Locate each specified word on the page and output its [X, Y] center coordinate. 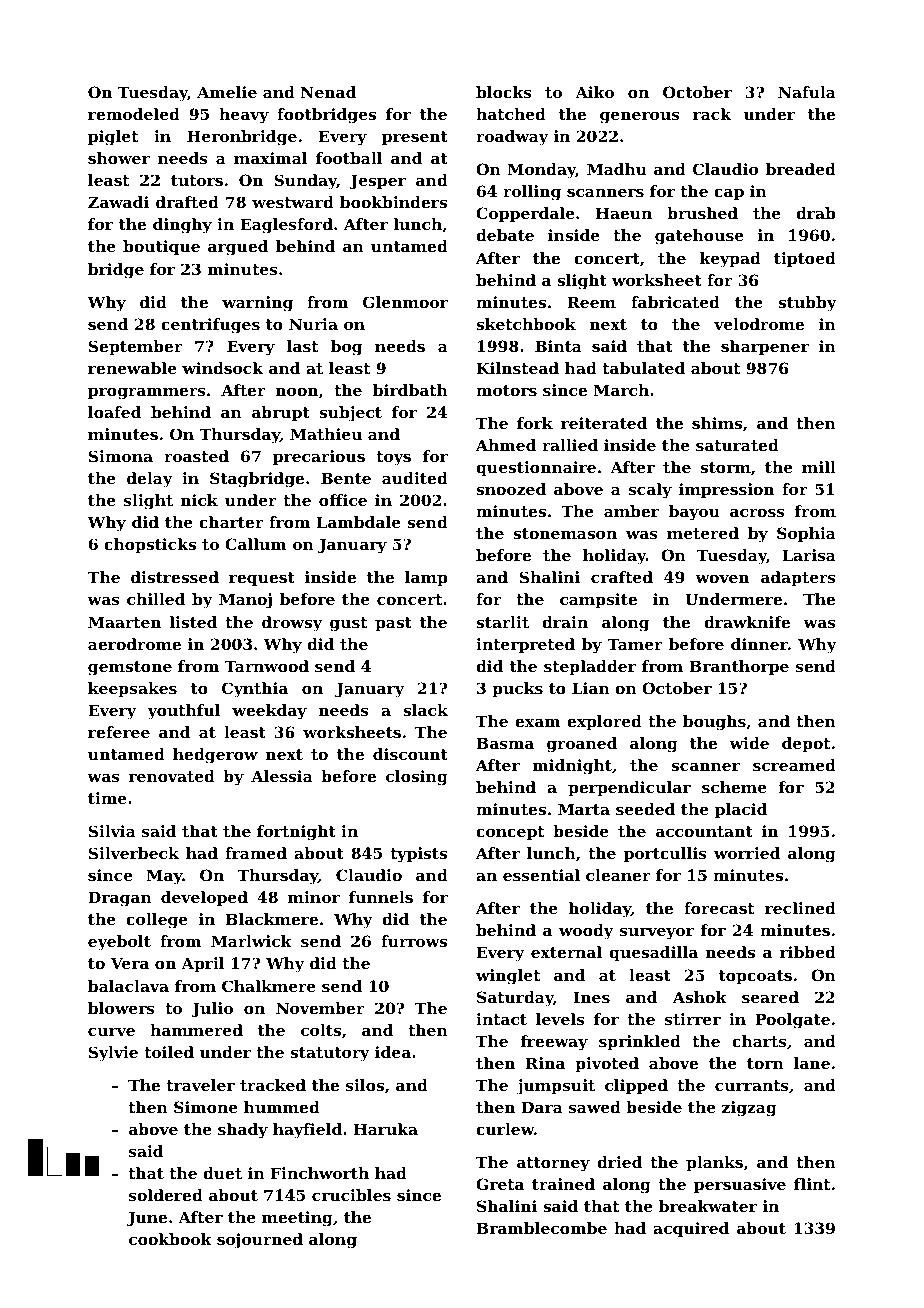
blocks [504, 92]
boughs [714, 723]
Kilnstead [518, 368]
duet [222, 1173]
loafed [114, 412]
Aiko [594, 92]
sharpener [765, 347]
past [393, 624]
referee [119, 732]
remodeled [134, 114]
